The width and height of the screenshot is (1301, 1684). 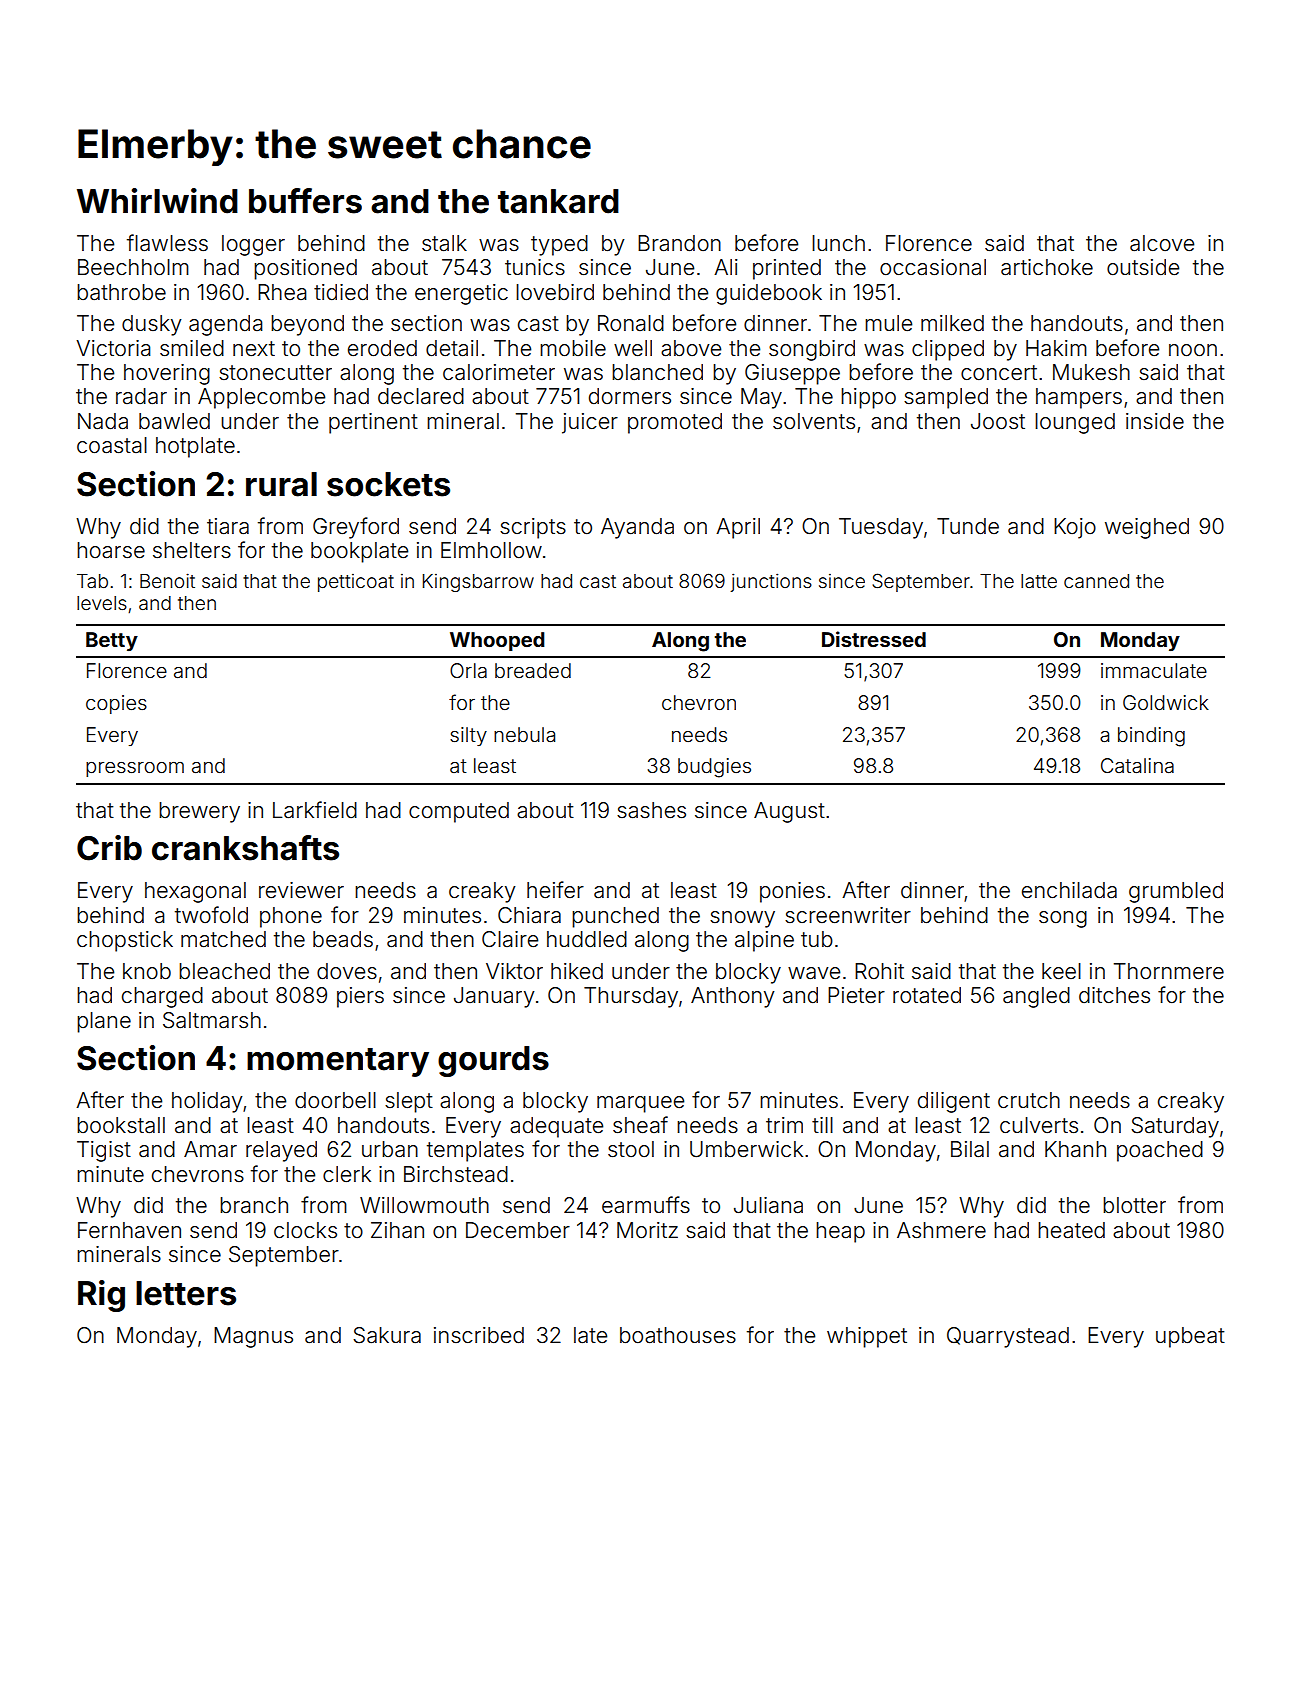 I want to click on Rhea, so click(x=282, y=292).
